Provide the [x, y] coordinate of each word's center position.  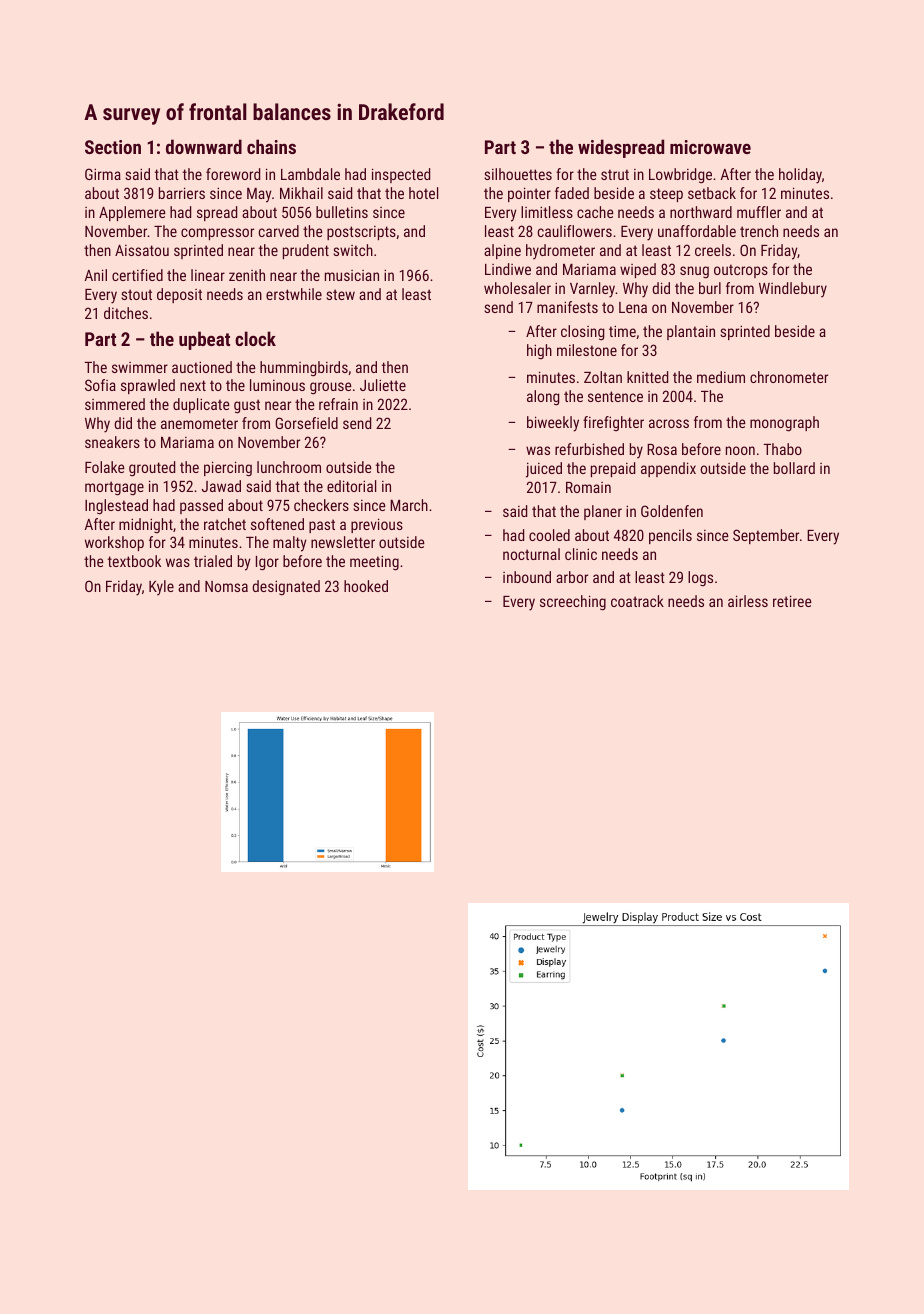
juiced [544, 470]
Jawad [221, 486]
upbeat [204, 340]
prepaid [613, 469]
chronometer [789, 377]
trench [759, 231]
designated [286, 588]
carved [278, 231]
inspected [401, 175]
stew [340, 294]
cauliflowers [574, 231]
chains [271, 146]
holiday [800, 176]
